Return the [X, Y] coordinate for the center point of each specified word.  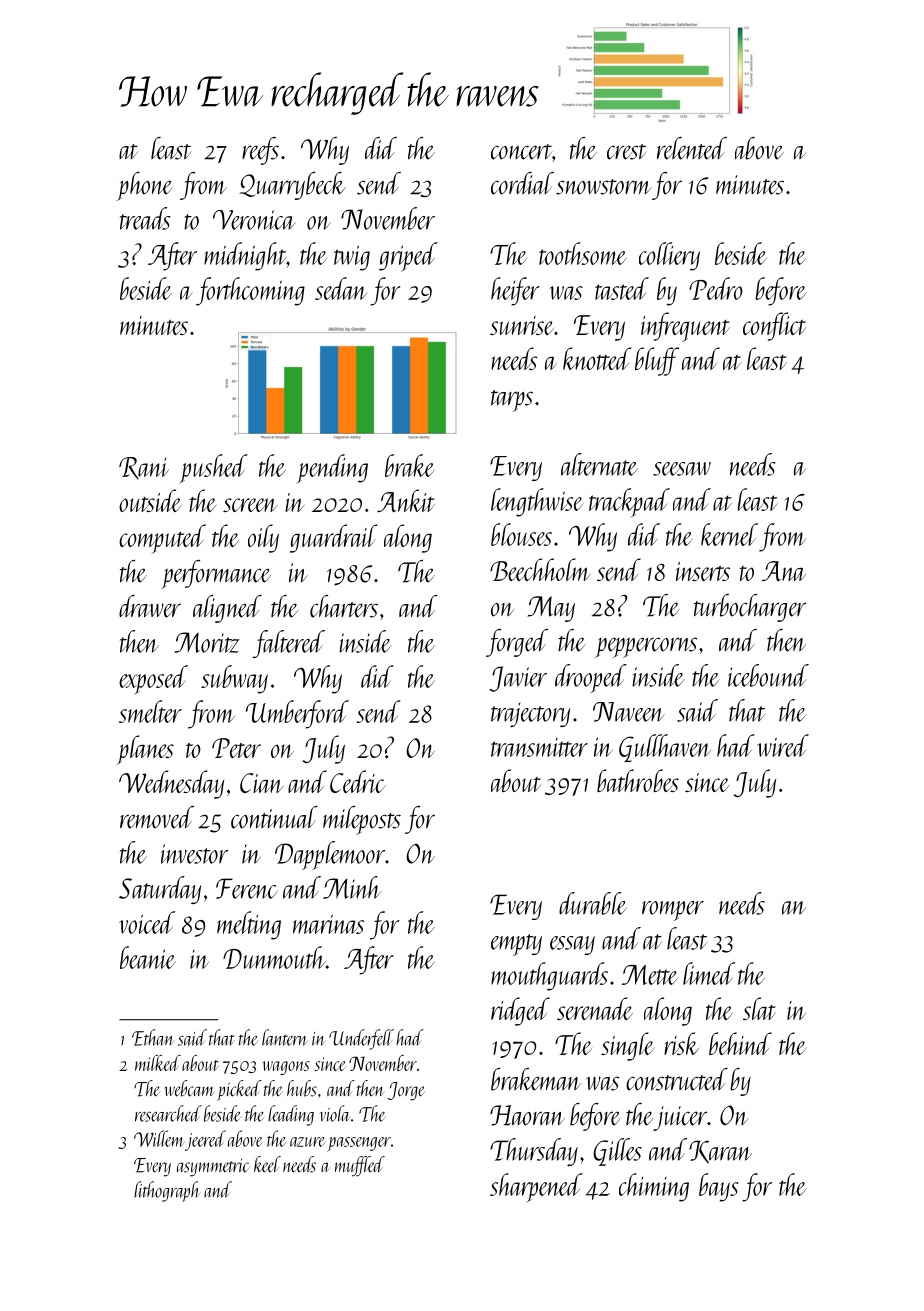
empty [516, 945]
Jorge [406, 1091]
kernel [729, 534]
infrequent [685, 327]
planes [145, 750]
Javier [518, 679]
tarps [512, 401]
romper [673, 911]
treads [145, 218]
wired [783, 745]
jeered [205, 1140]
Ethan [153, 1037]
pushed [213, 469]
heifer [515, 291]
